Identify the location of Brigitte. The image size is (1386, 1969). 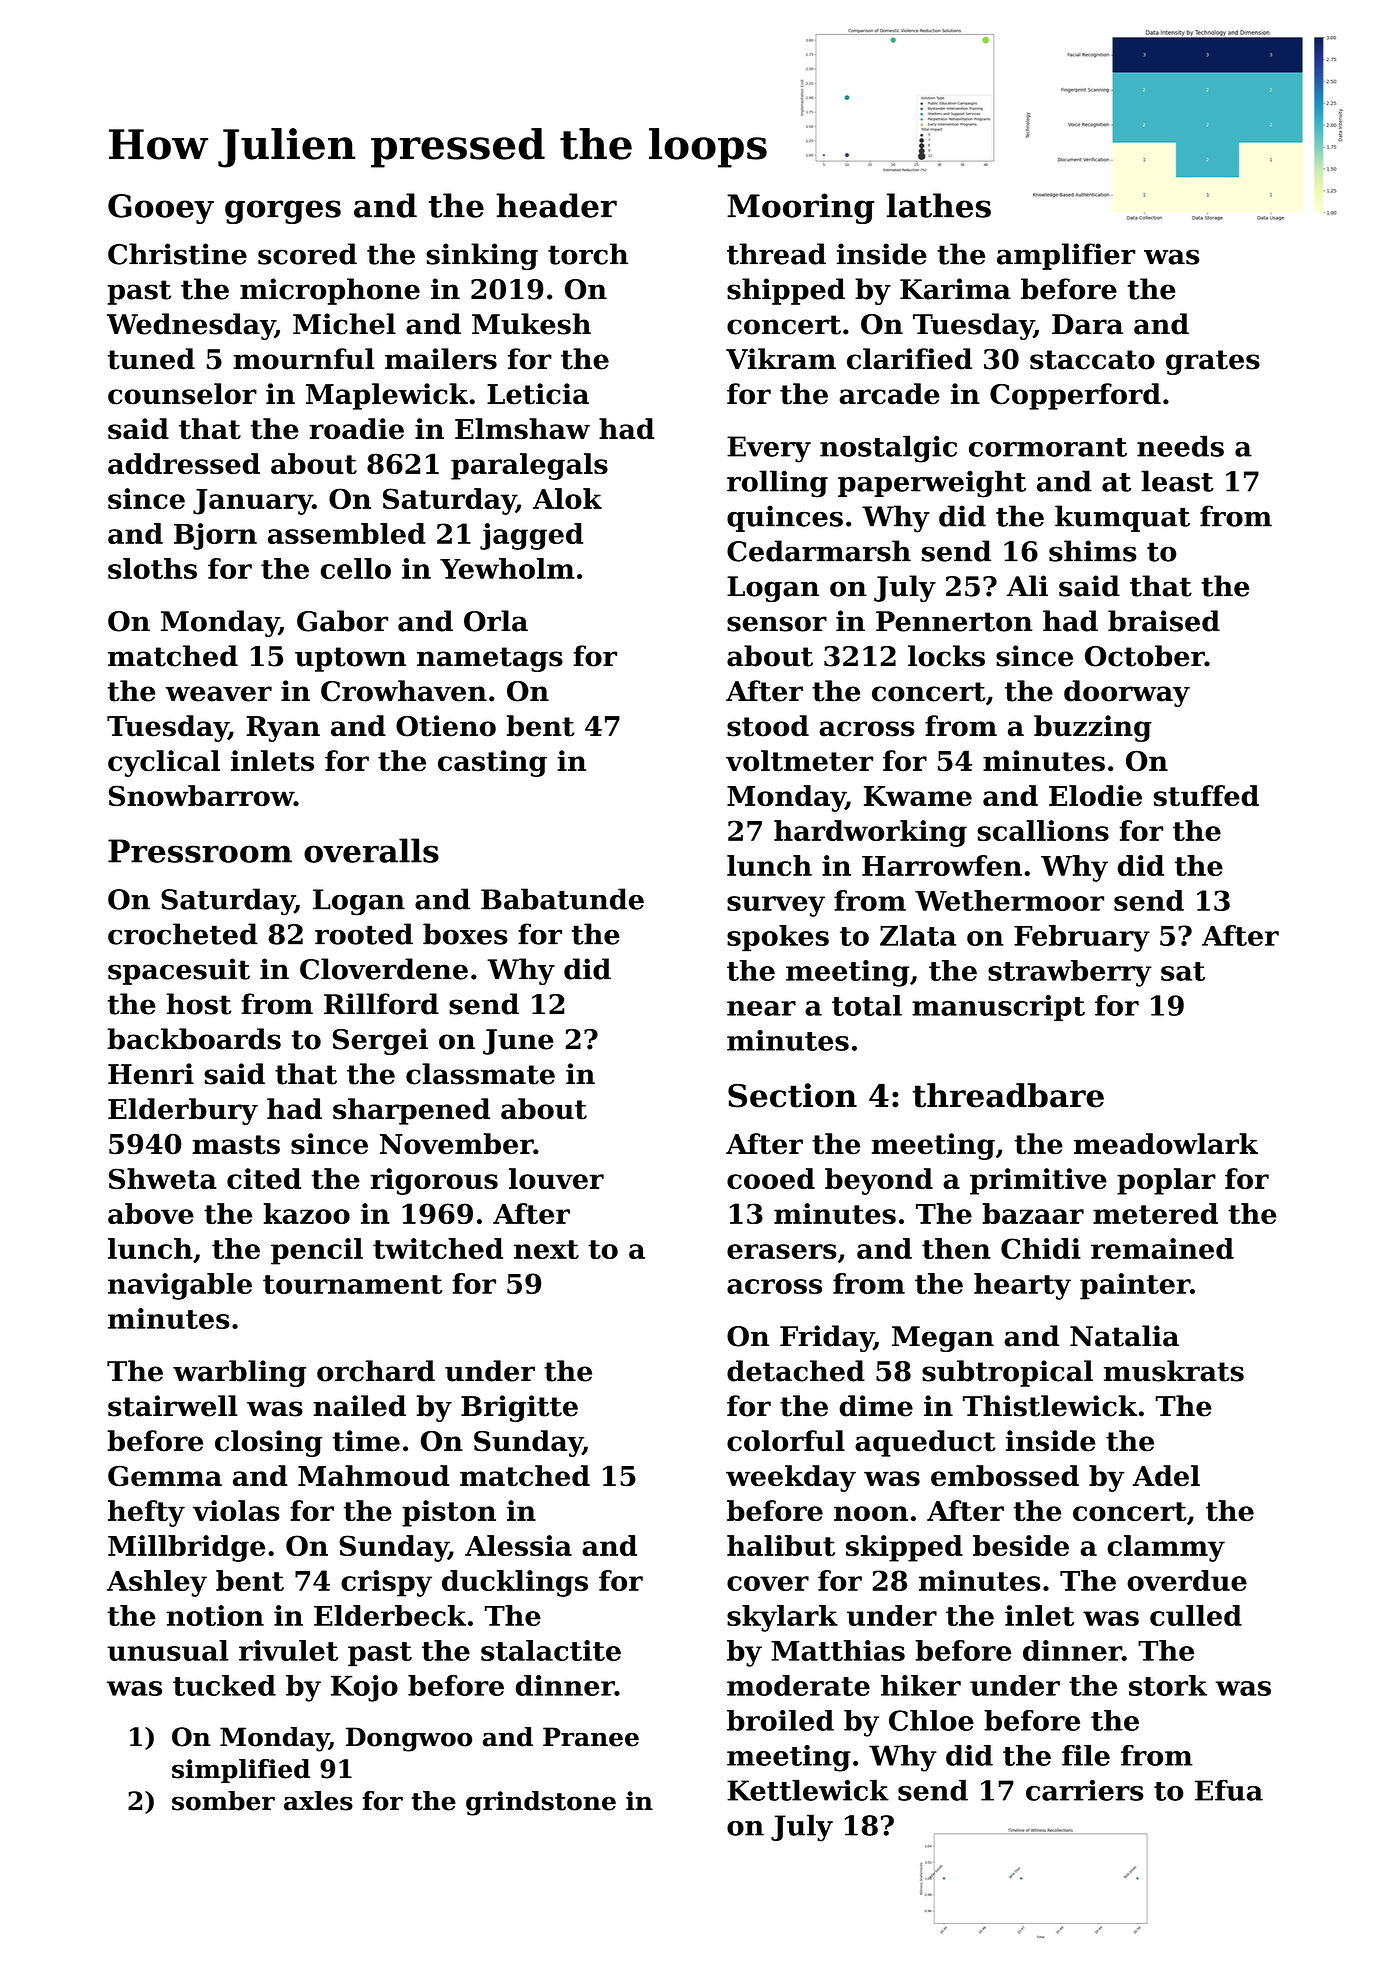
(519, 1408).
